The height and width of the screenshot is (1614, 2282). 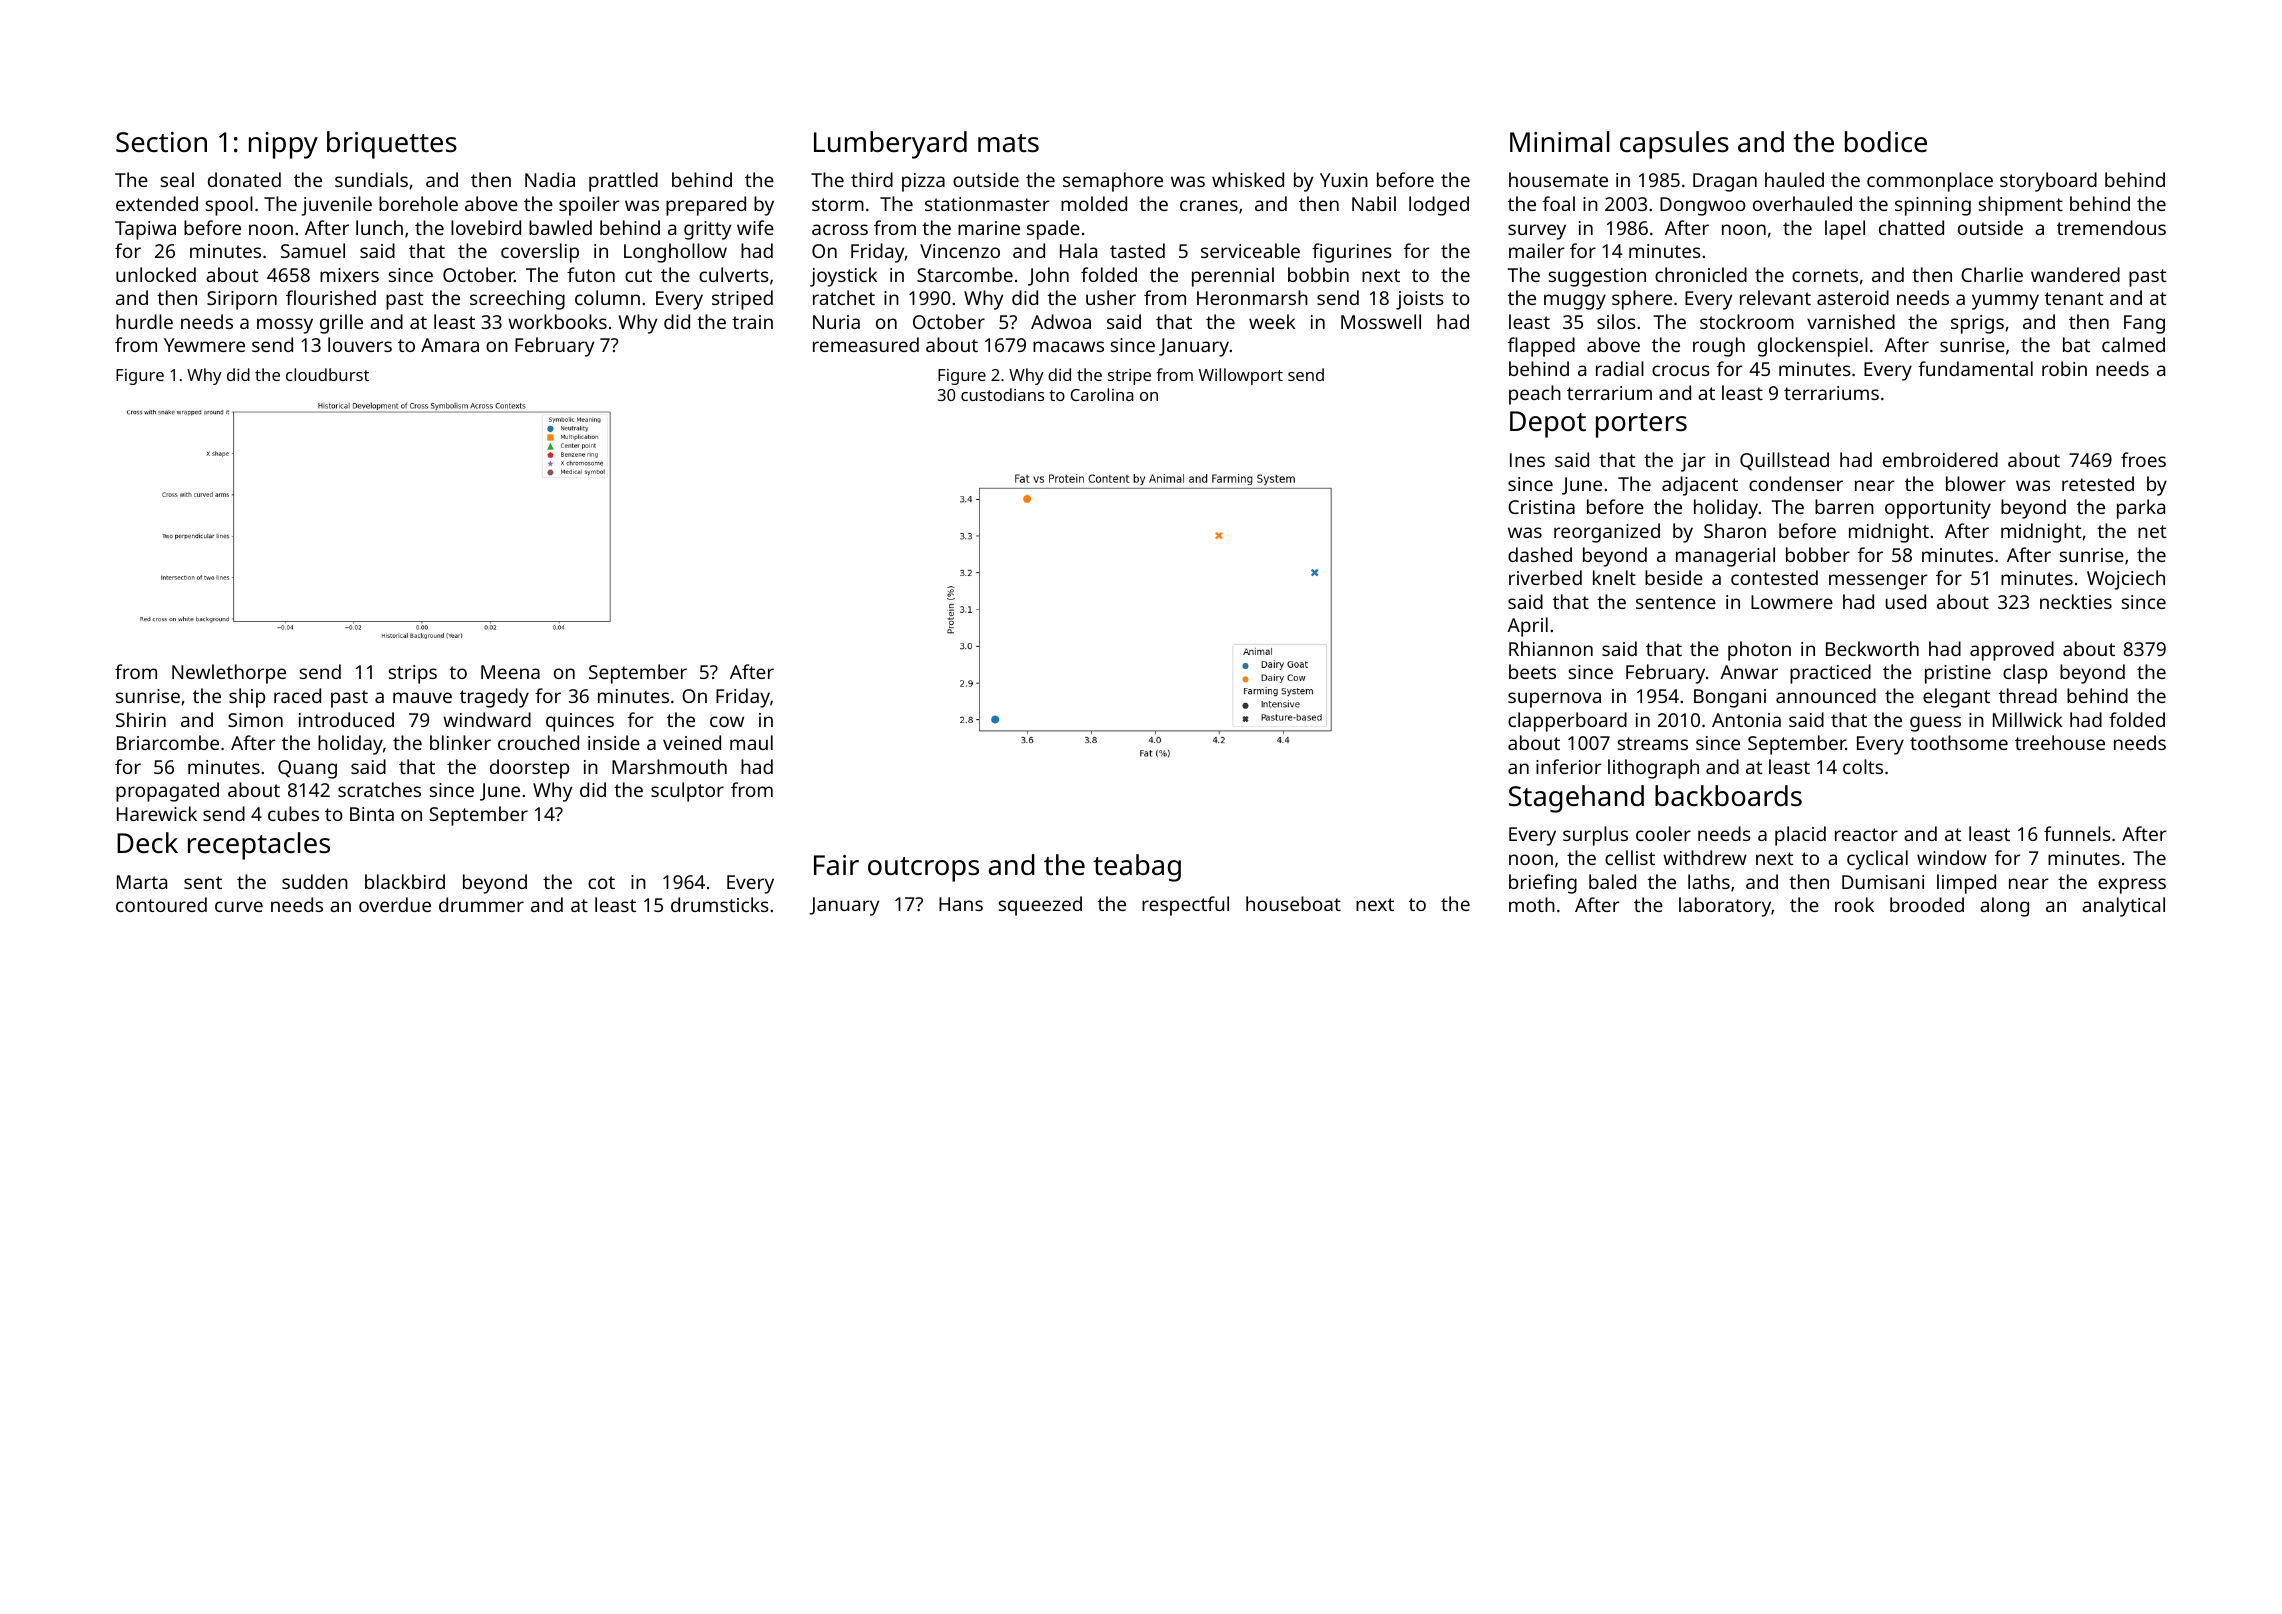 I want to click on remeasured, so click(x=866, y=344).
